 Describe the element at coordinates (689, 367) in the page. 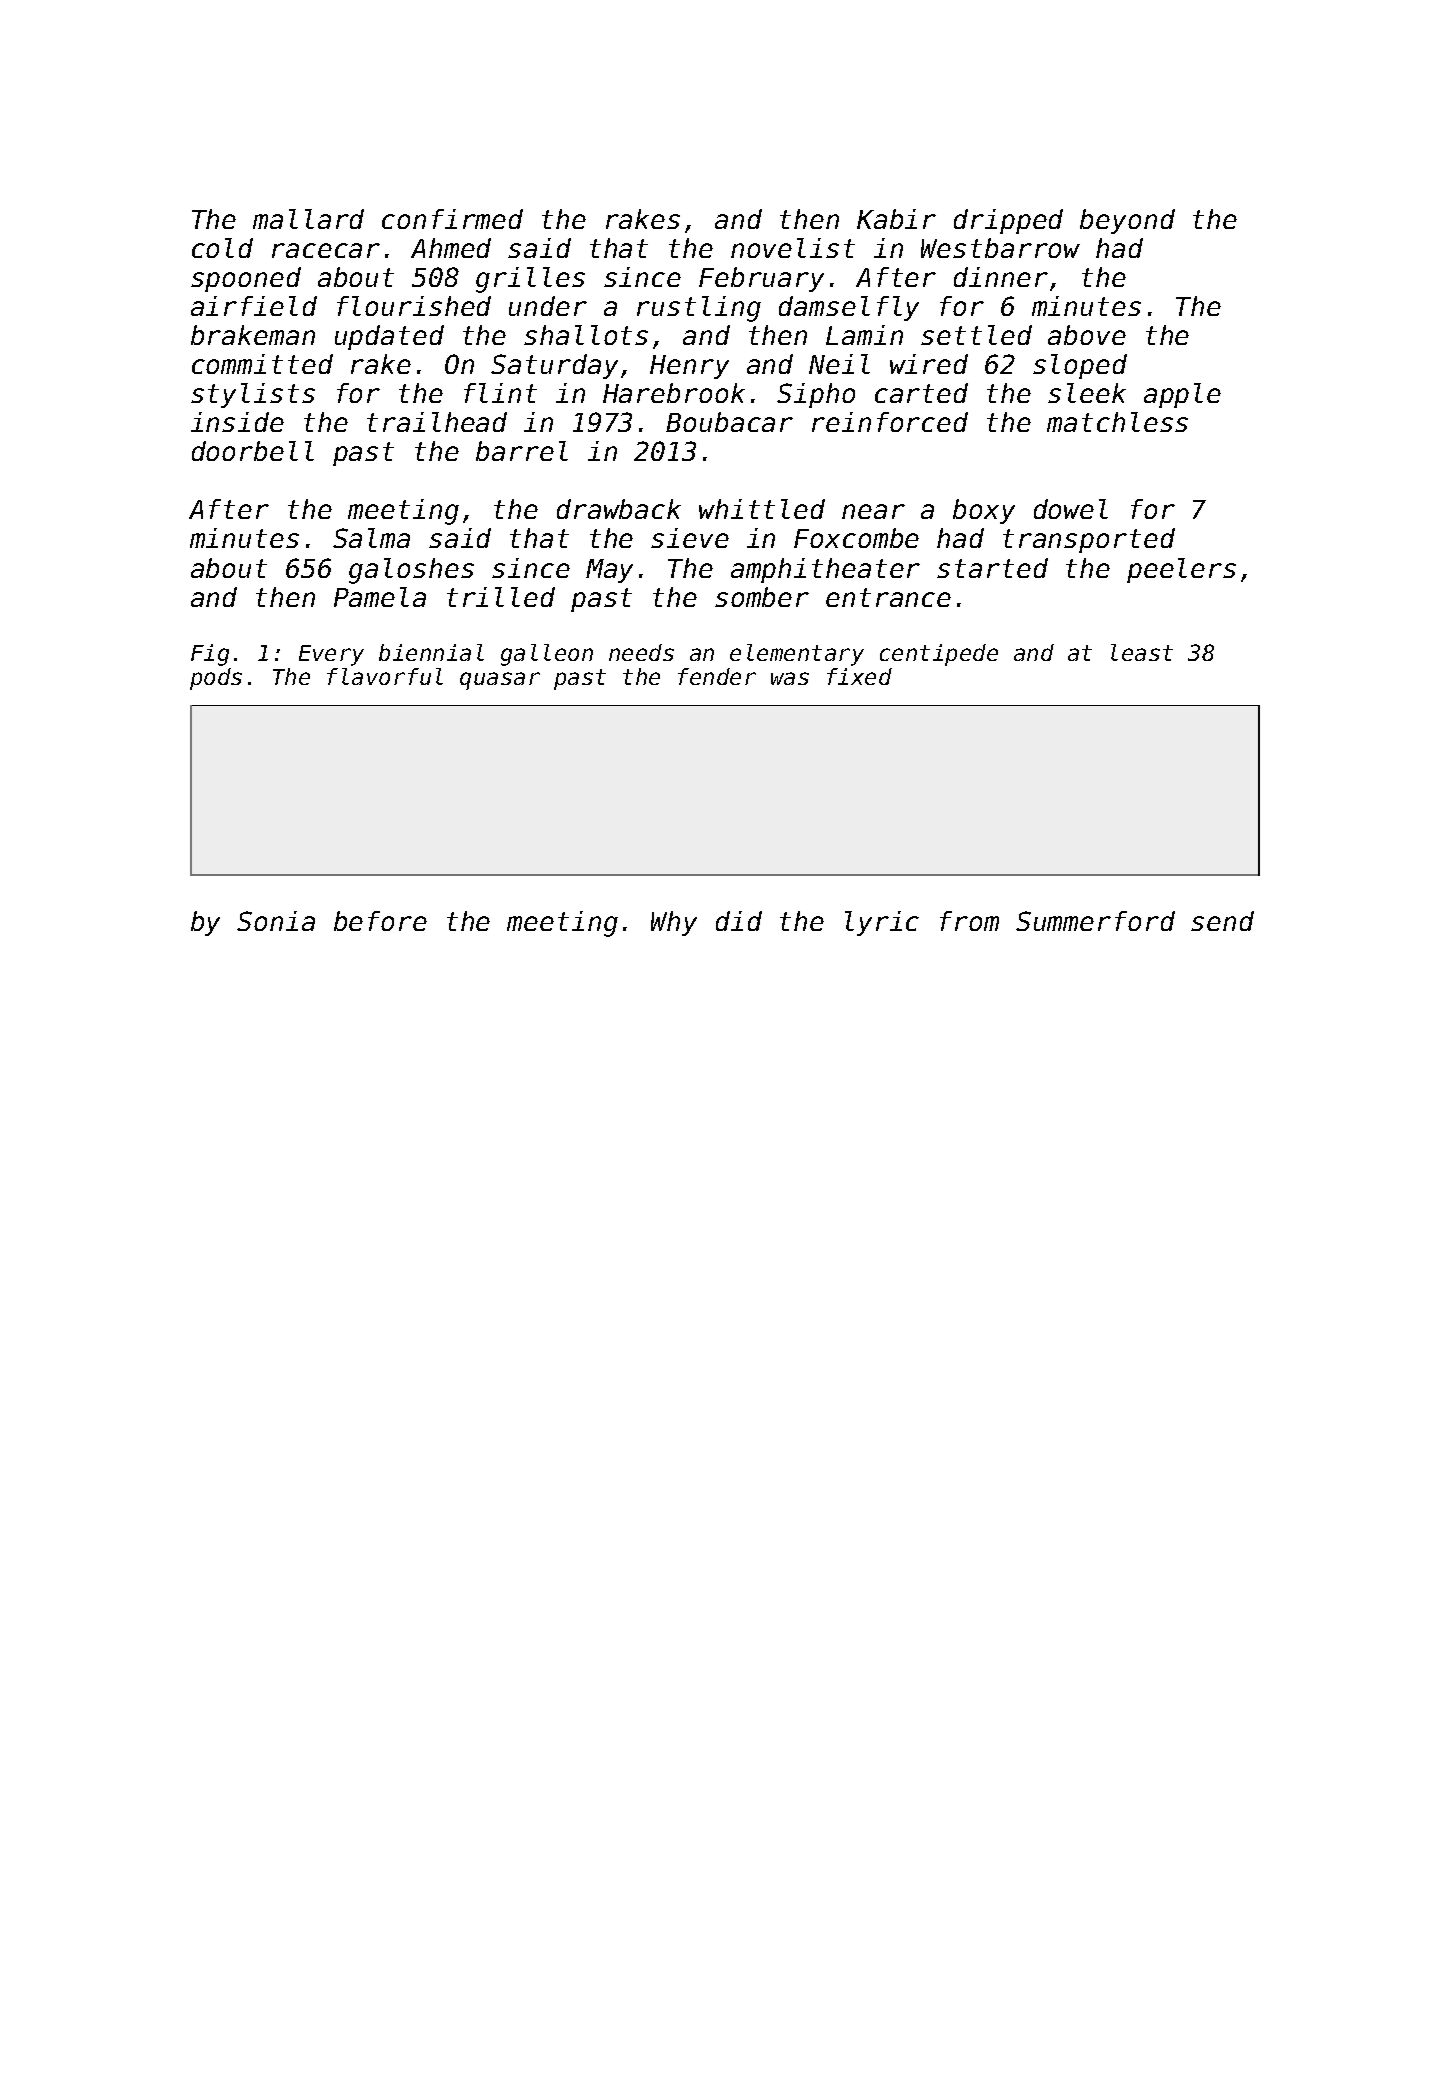

I see `Henry` at that location.
